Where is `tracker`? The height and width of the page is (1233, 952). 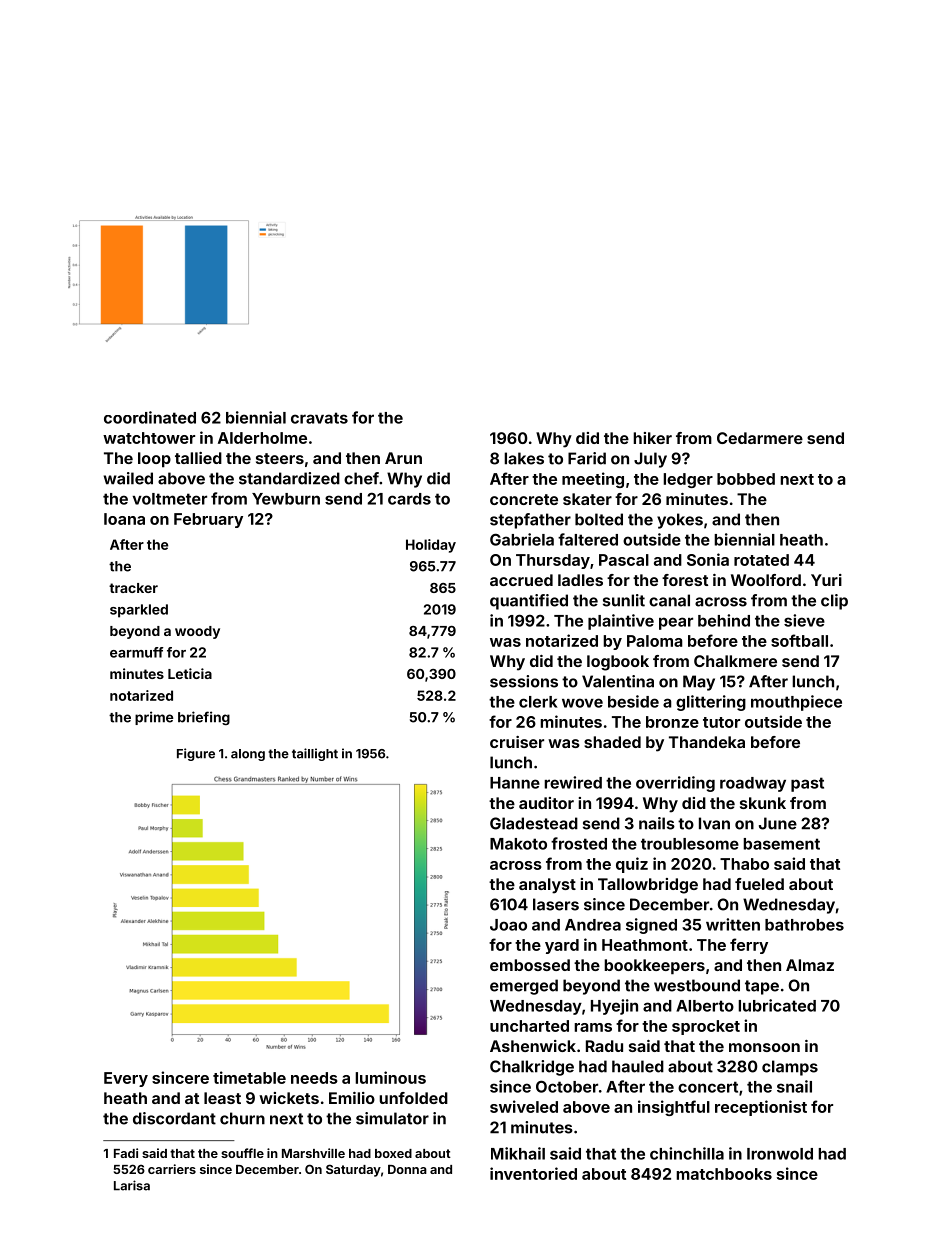
tracker is located at coordinates (133, 588).
